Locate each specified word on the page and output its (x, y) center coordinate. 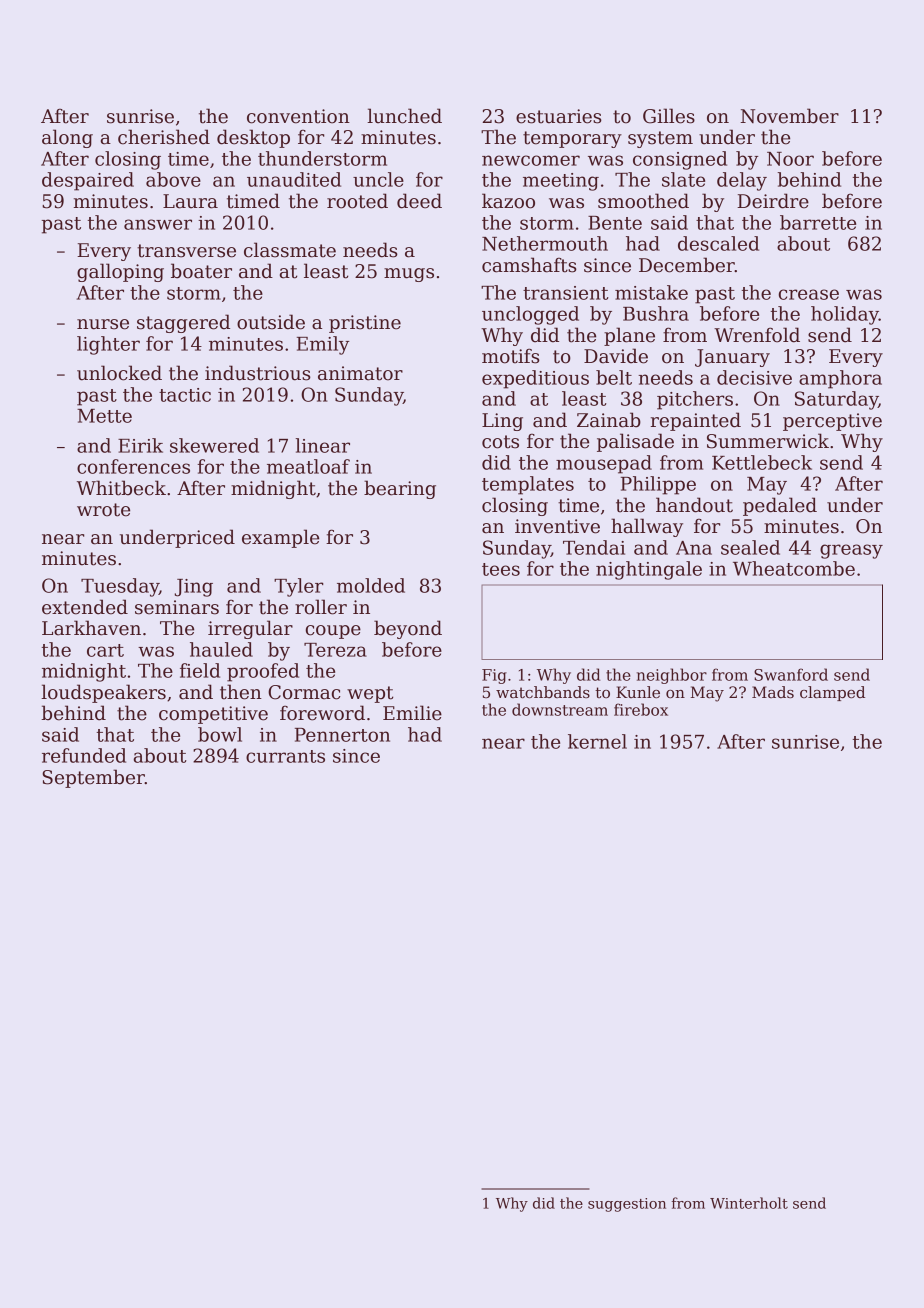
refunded (84, 755)
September (93, 778)
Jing (193, 588)
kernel (597, 741)
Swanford (791, 674)
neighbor (672, 676)
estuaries (559, 116)
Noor (790, 159)
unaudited (294, 179)
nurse (103, 324)
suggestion (627, 1205)
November (790, 116)
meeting (561, 182)
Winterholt (749, 1203)
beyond (408, 629)
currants (285, 756)
